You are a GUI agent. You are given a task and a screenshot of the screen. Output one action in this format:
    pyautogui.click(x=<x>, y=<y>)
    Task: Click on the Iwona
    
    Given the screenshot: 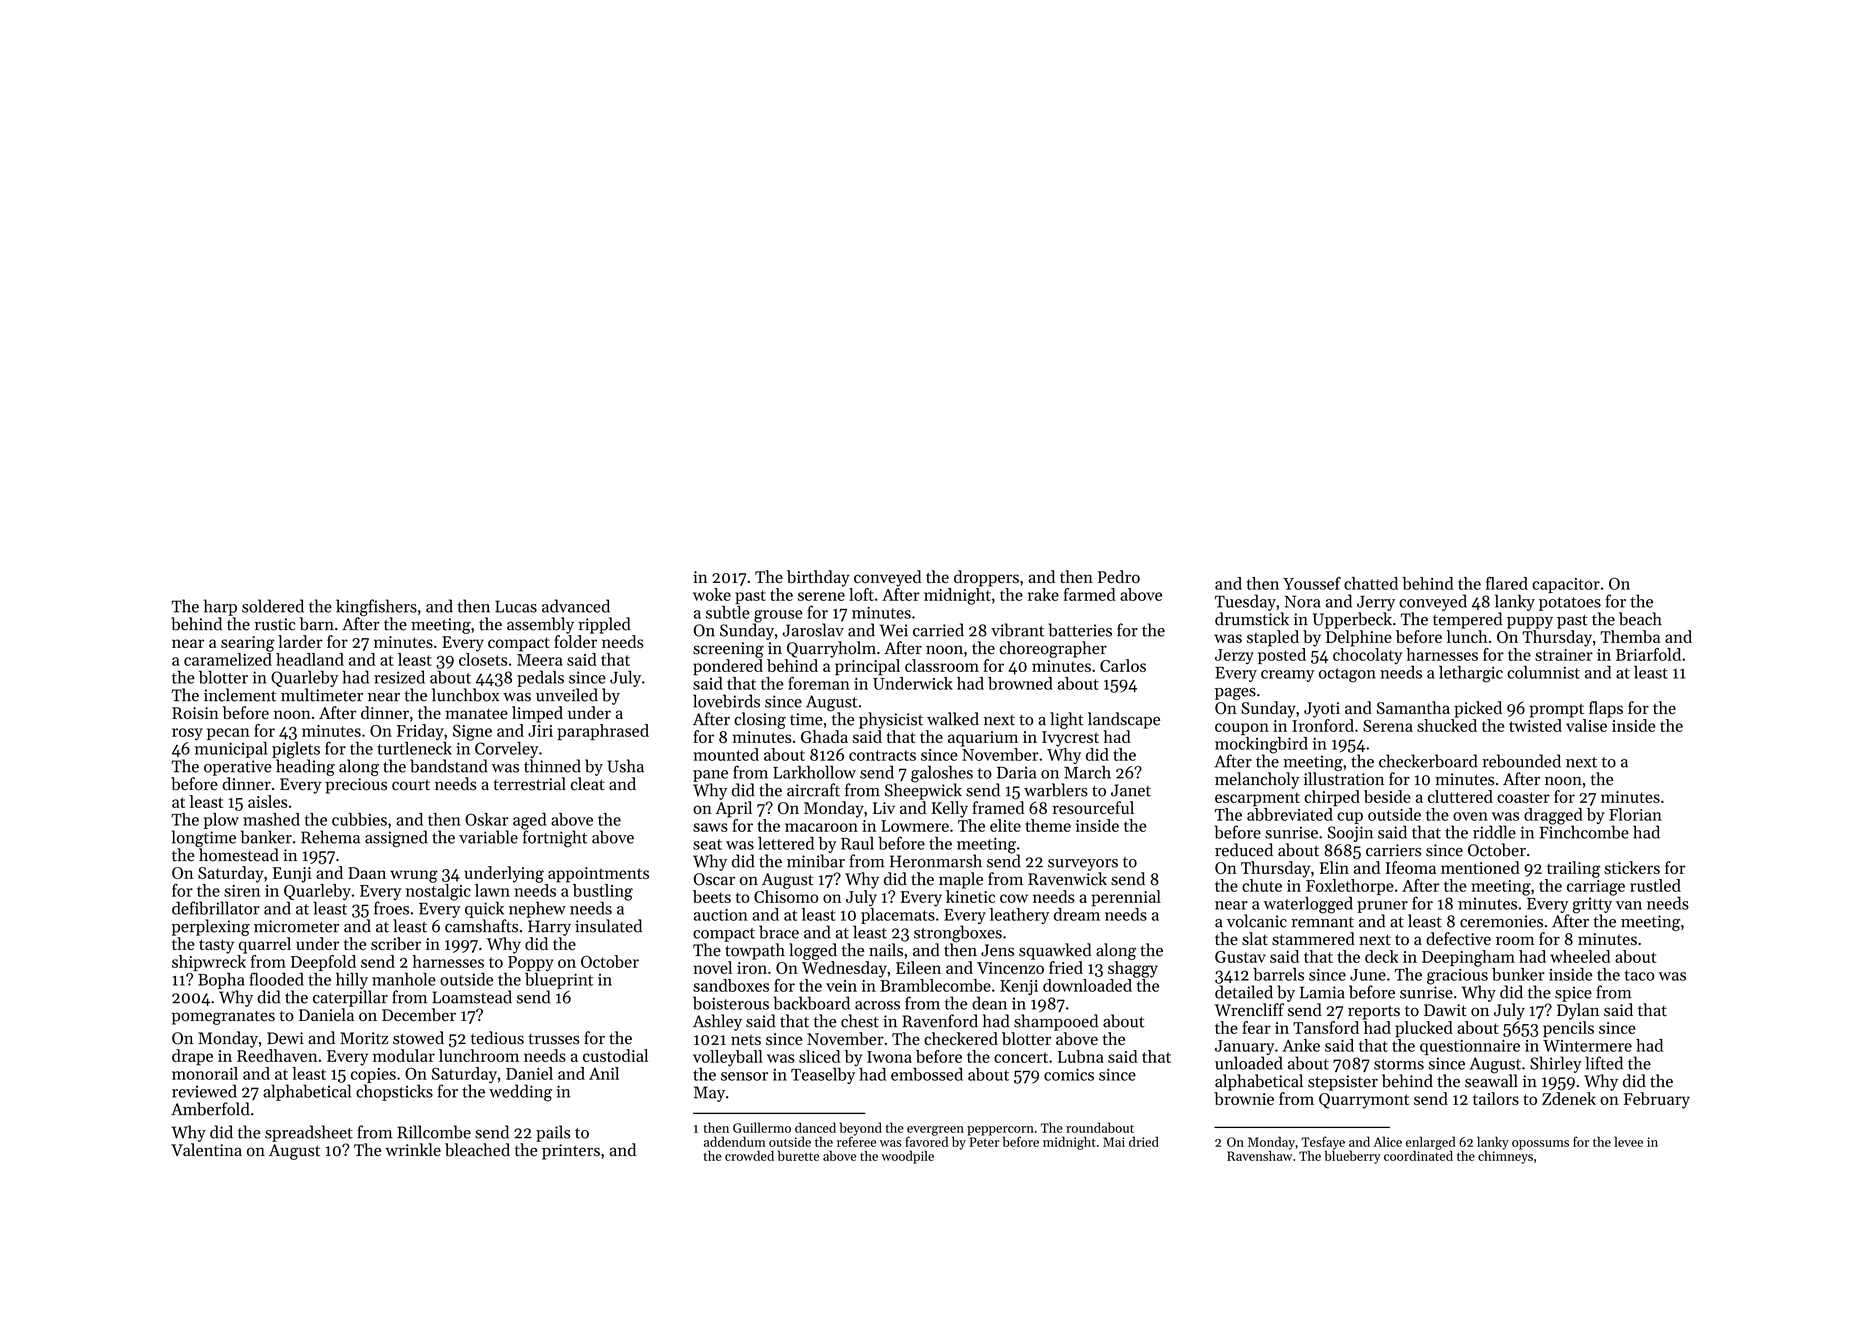 What is the action you would take?
    pyautogui.click(x=889, y=1057)
